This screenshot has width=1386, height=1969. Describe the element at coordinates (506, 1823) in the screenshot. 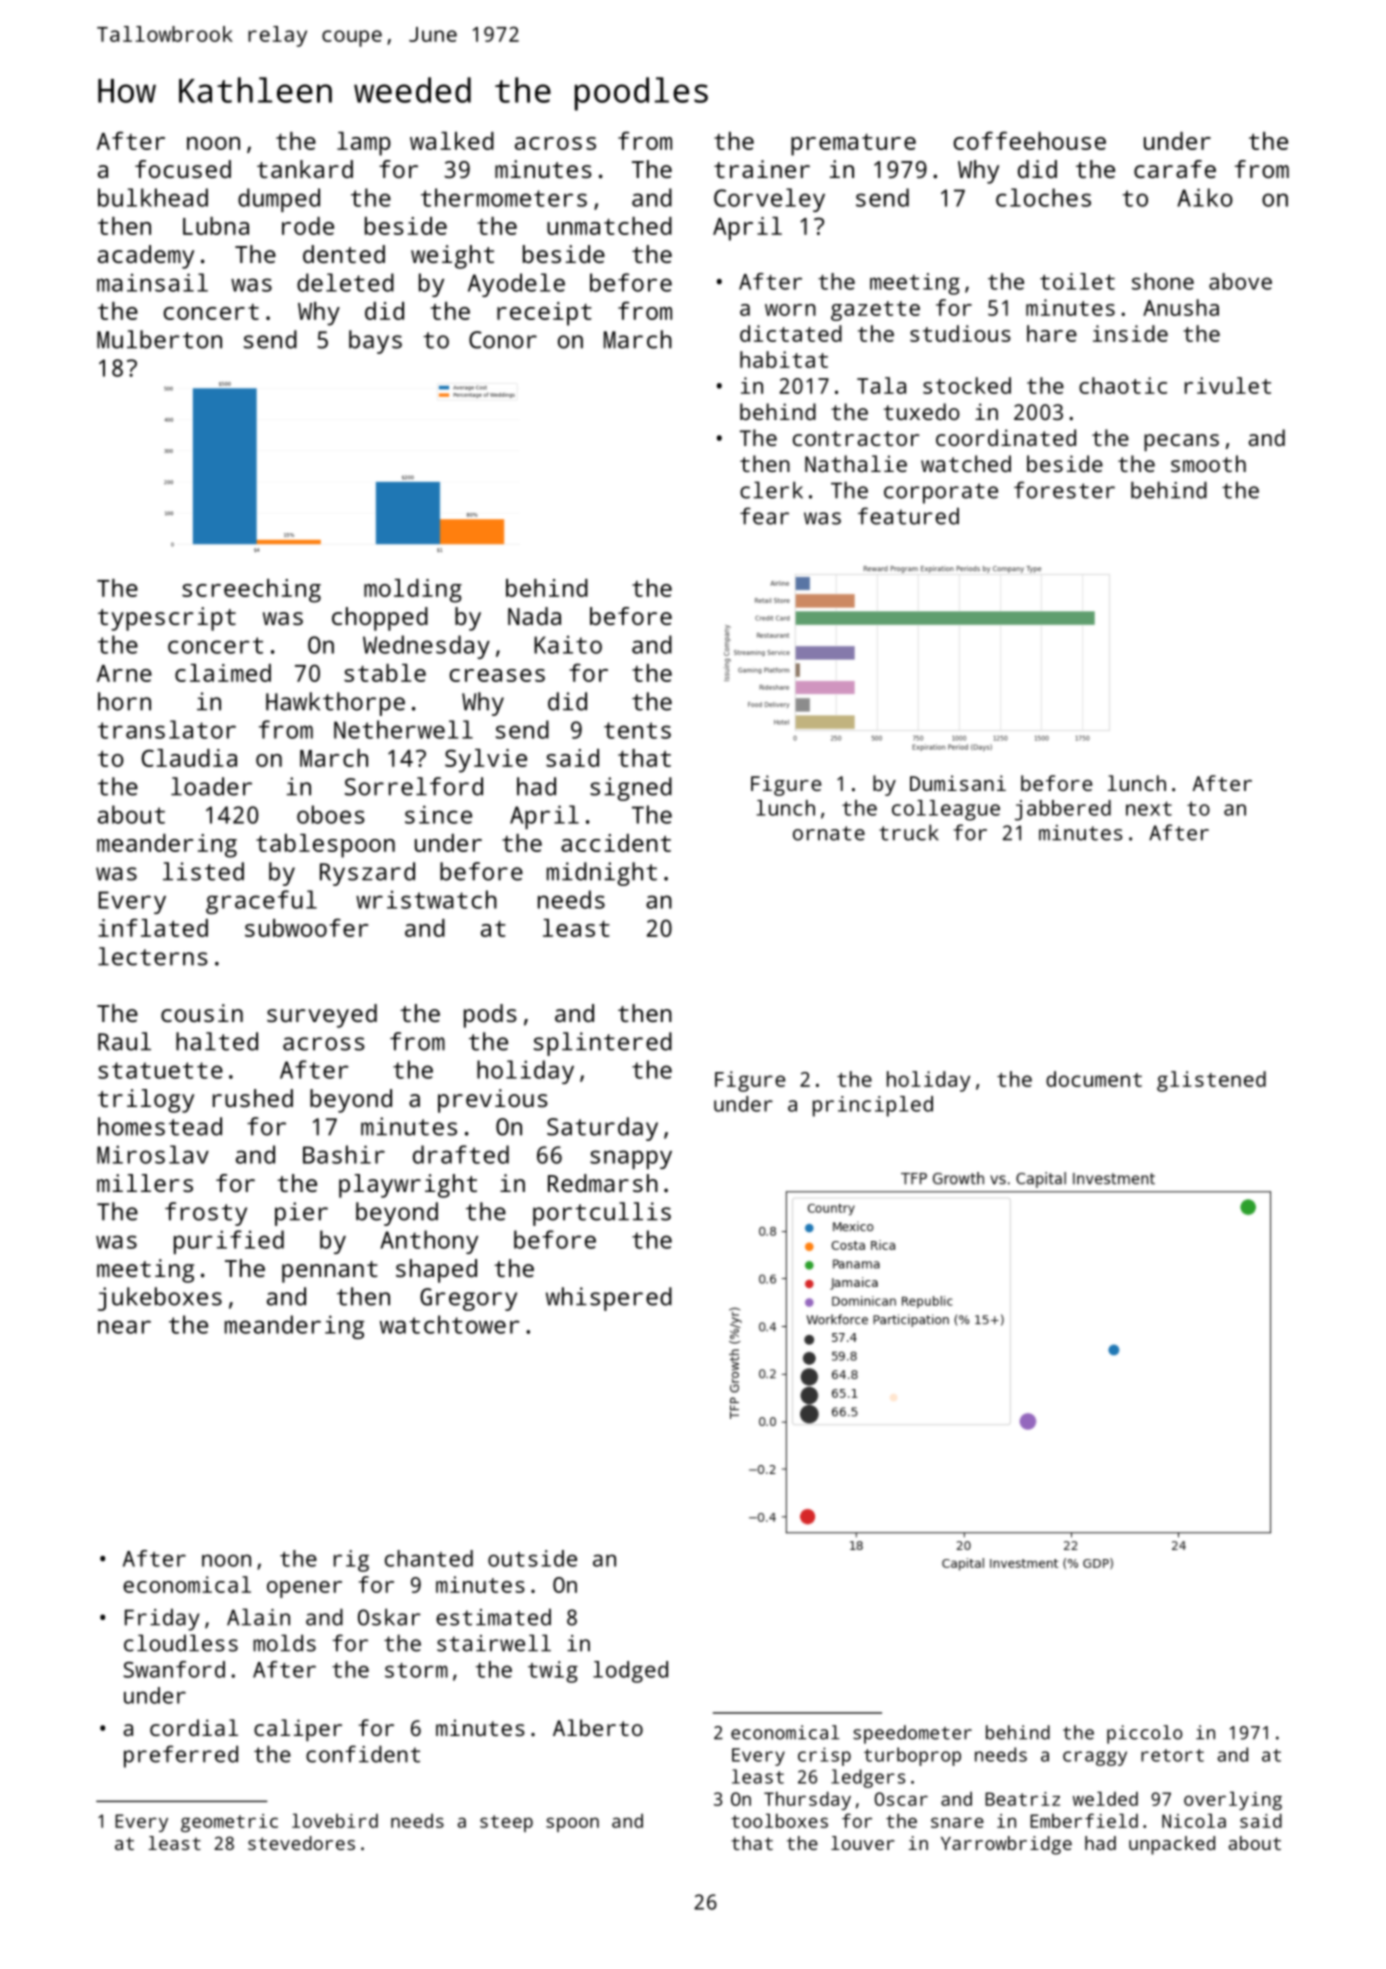

I see `steep` at that location.
